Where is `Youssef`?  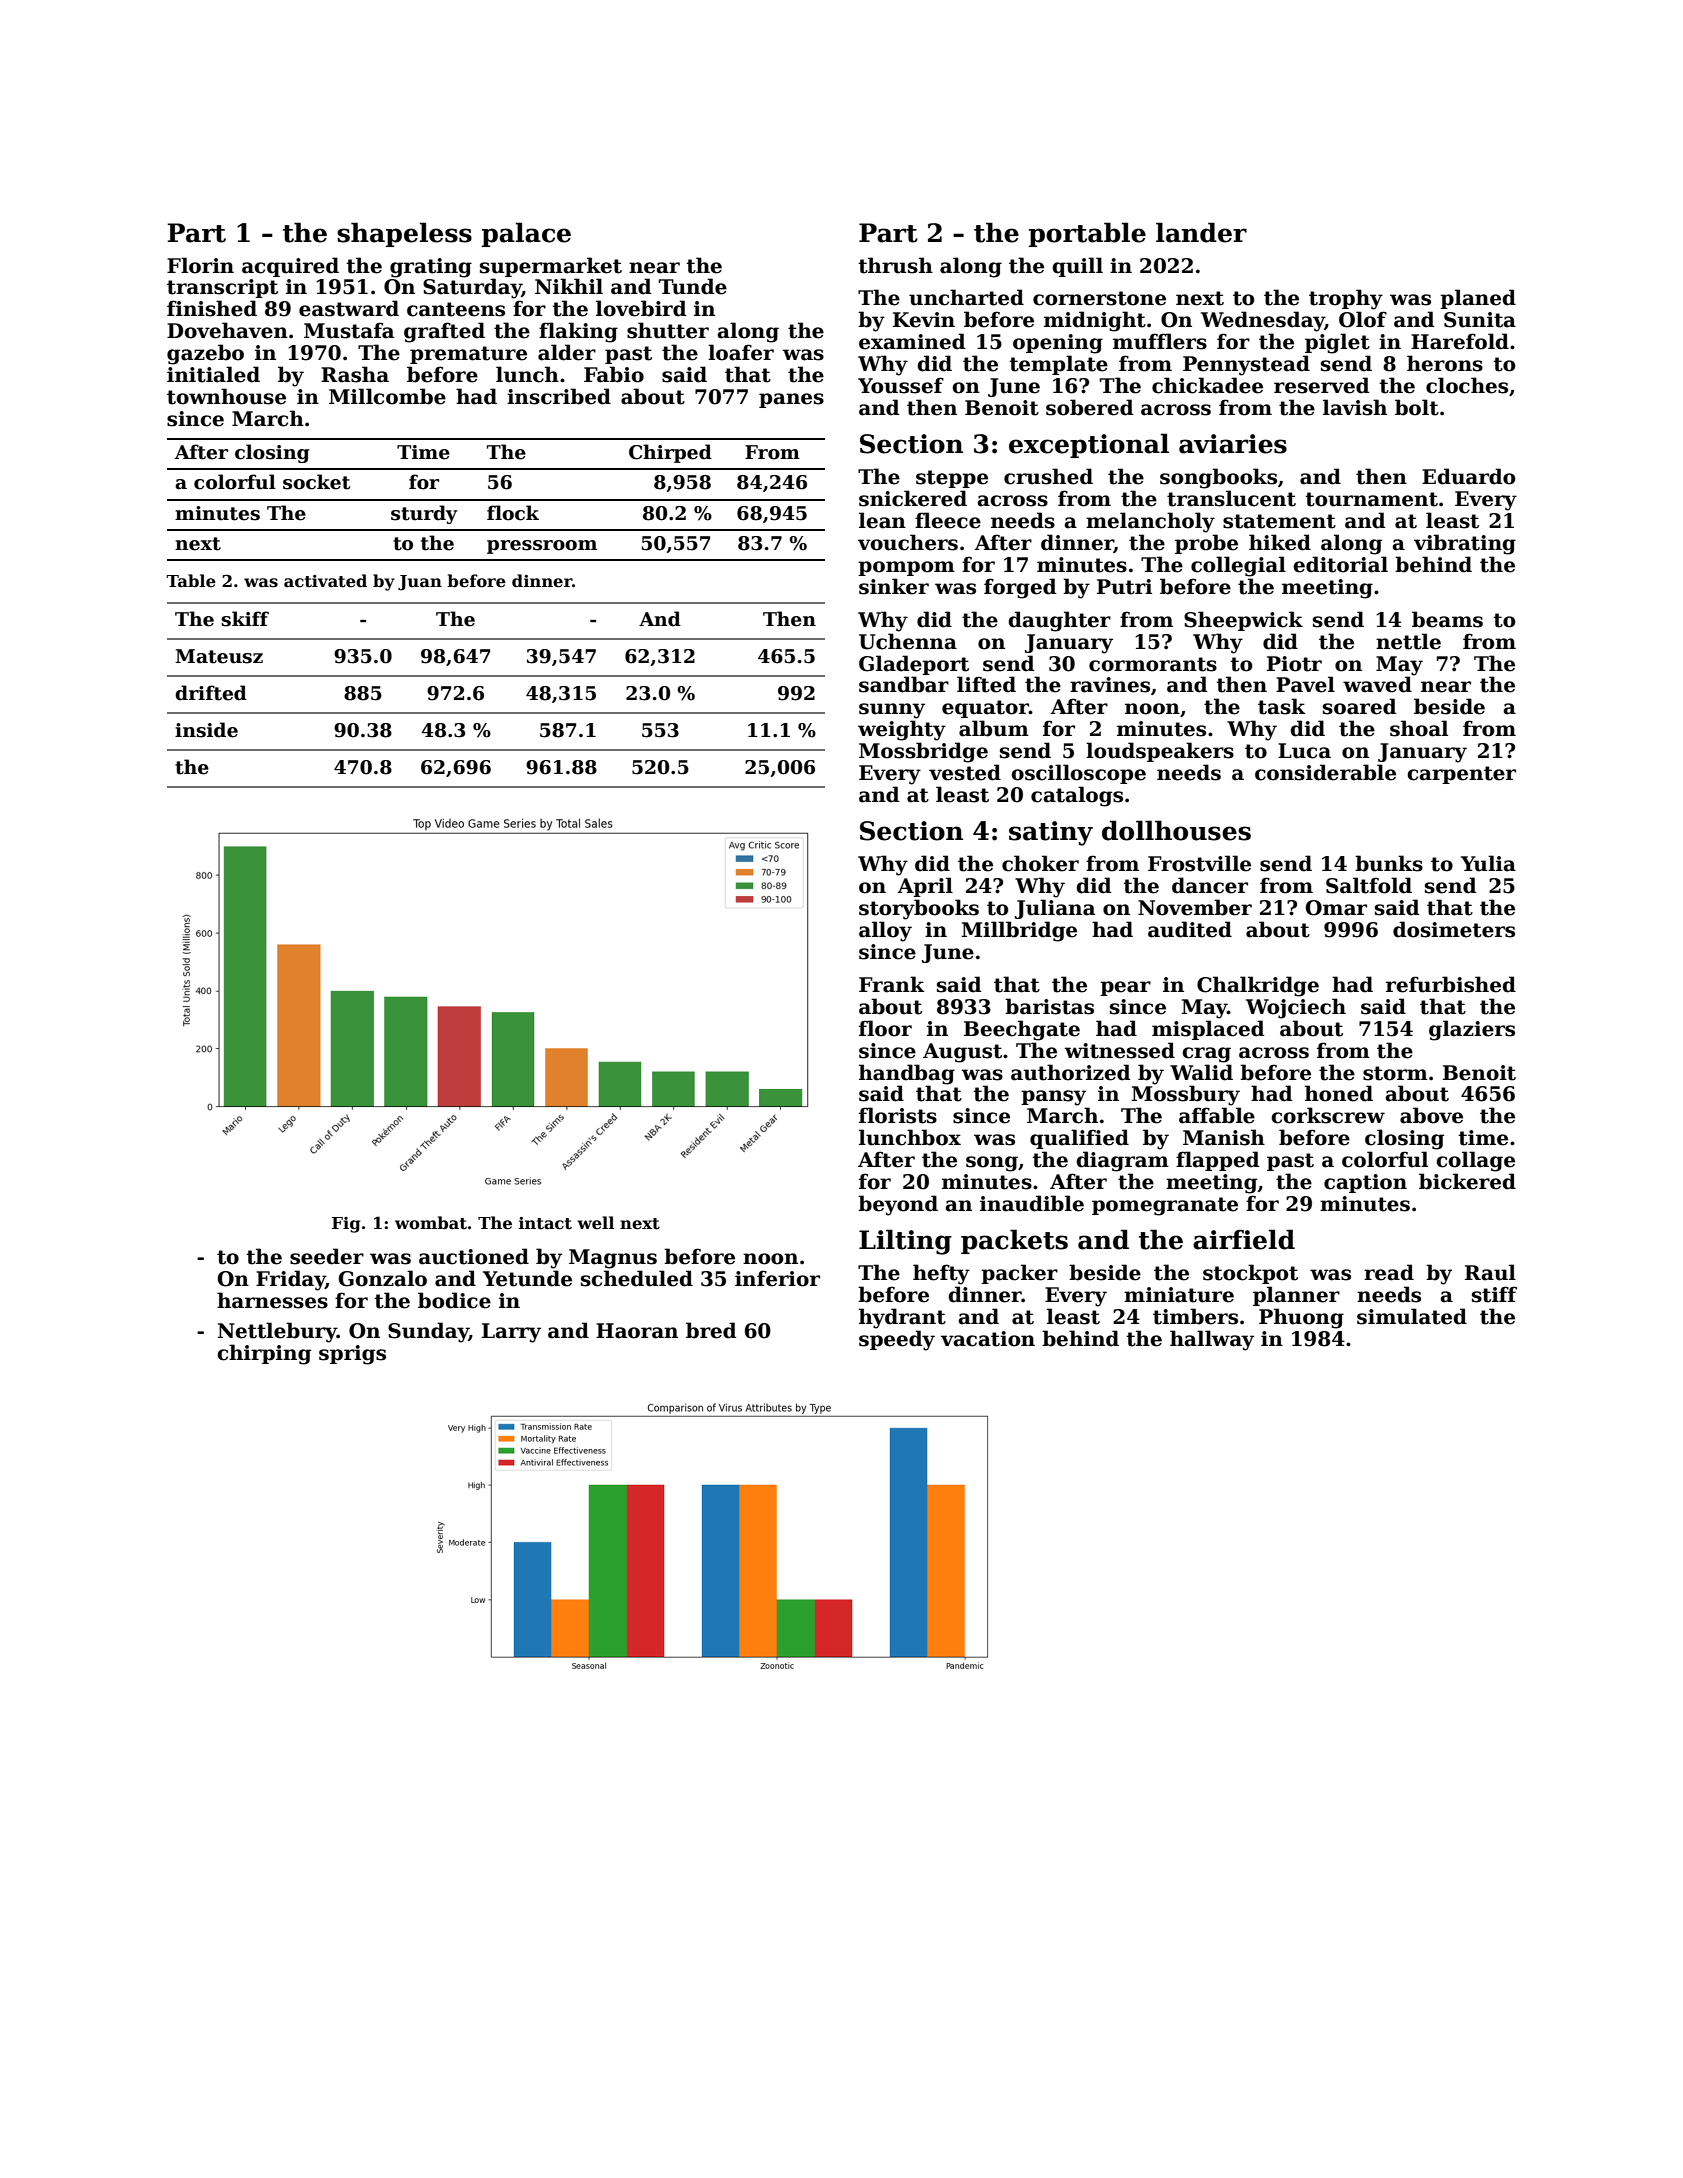 Youssef is located at coordinates (901, 385).
